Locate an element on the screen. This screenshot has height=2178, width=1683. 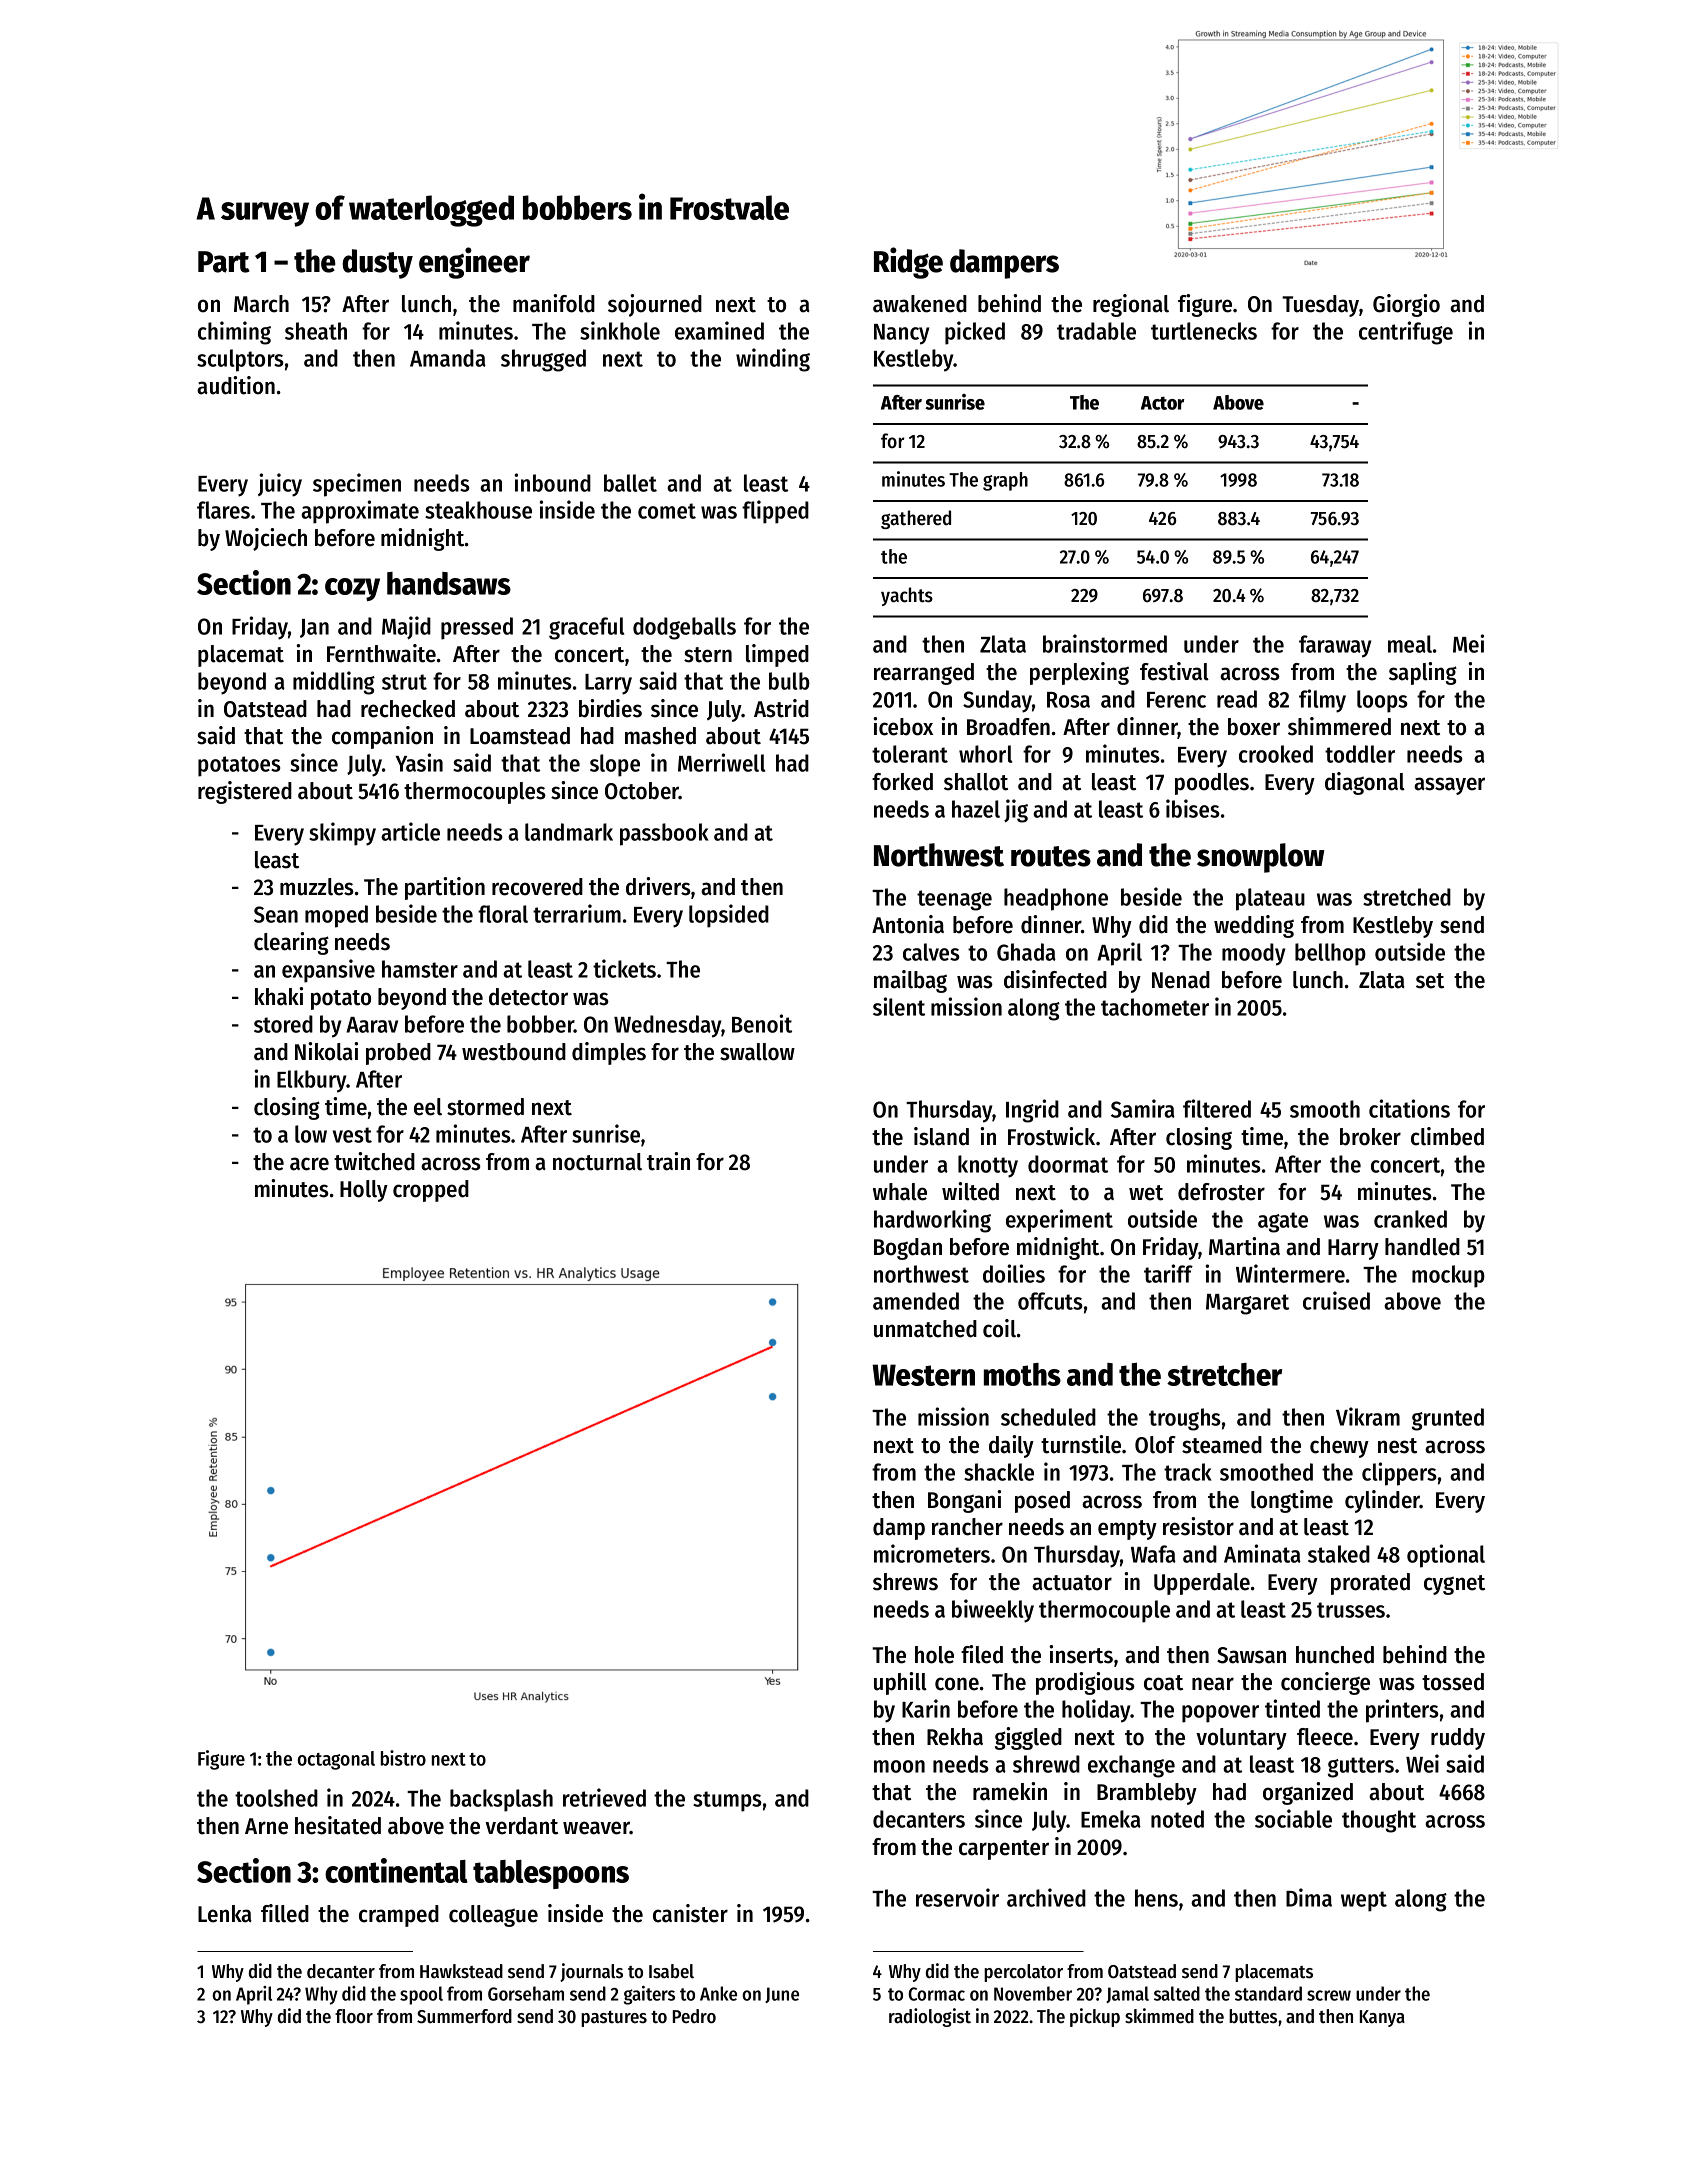
whale is located at coordinates (900, 1192).
